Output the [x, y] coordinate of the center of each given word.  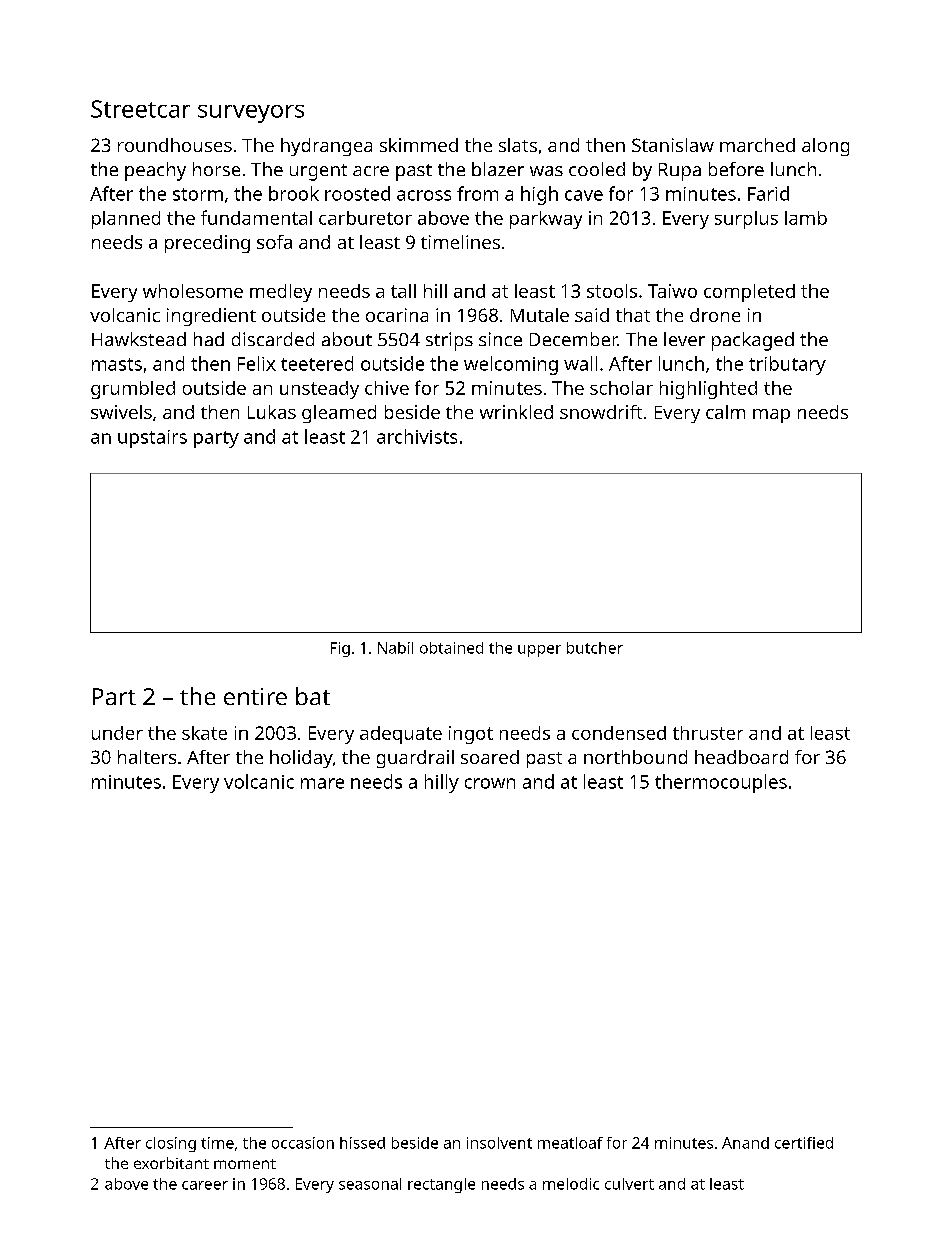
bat [313, 696]
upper [539, 651]
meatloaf [570, 1143]
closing [171, 1144]
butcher [595, 648]
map [771, 416]
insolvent [499, 1143]
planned [126, 220]
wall [580, 363]
